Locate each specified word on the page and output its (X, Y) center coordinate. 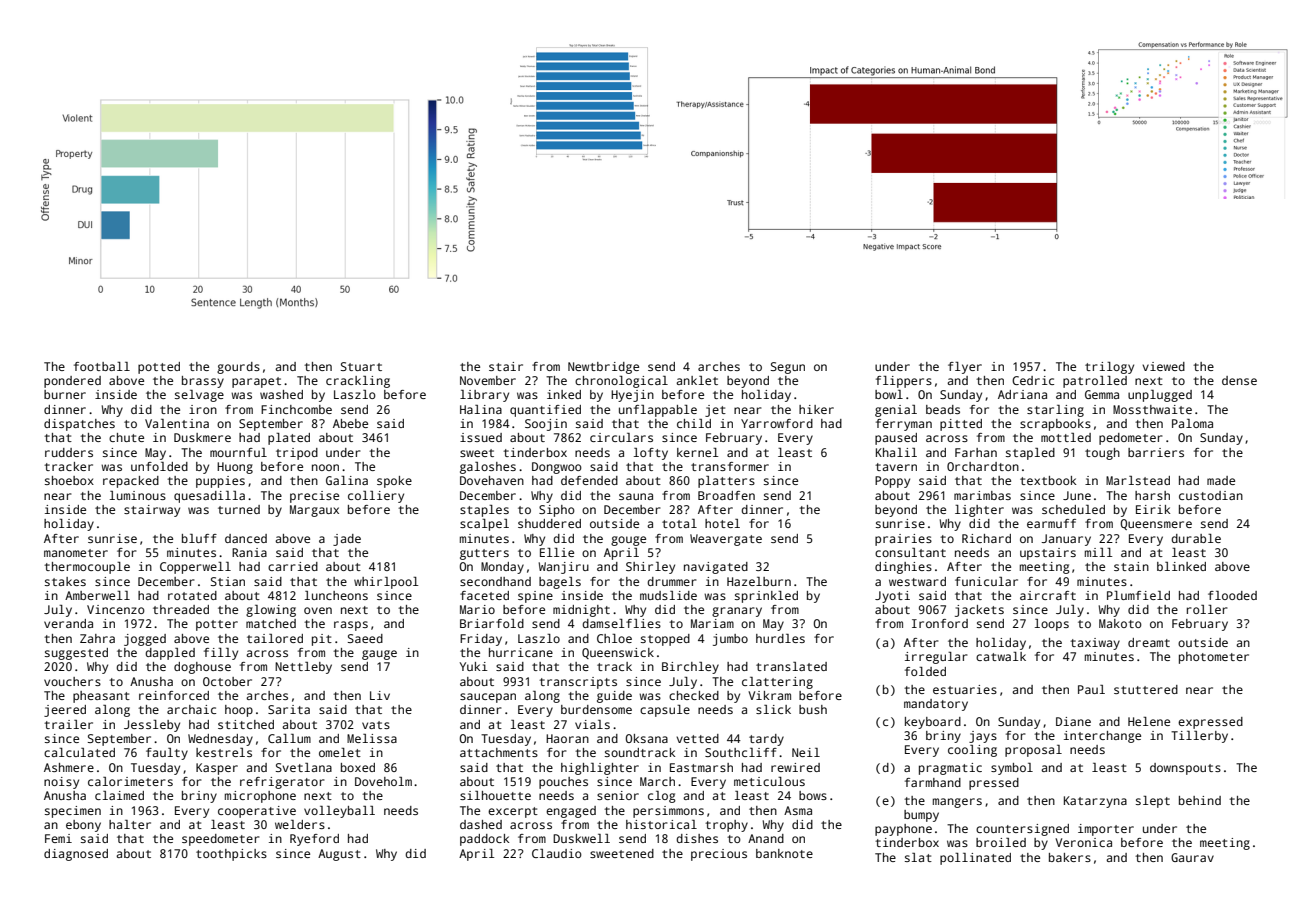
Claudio (557, 853)
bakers (1070, 857)
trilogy (1109, 368)
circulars (621, 437)
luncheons (336, 595)
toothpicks (231, 855)
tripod (297, 454)
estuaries (965, 689)
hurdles (780, 638)
